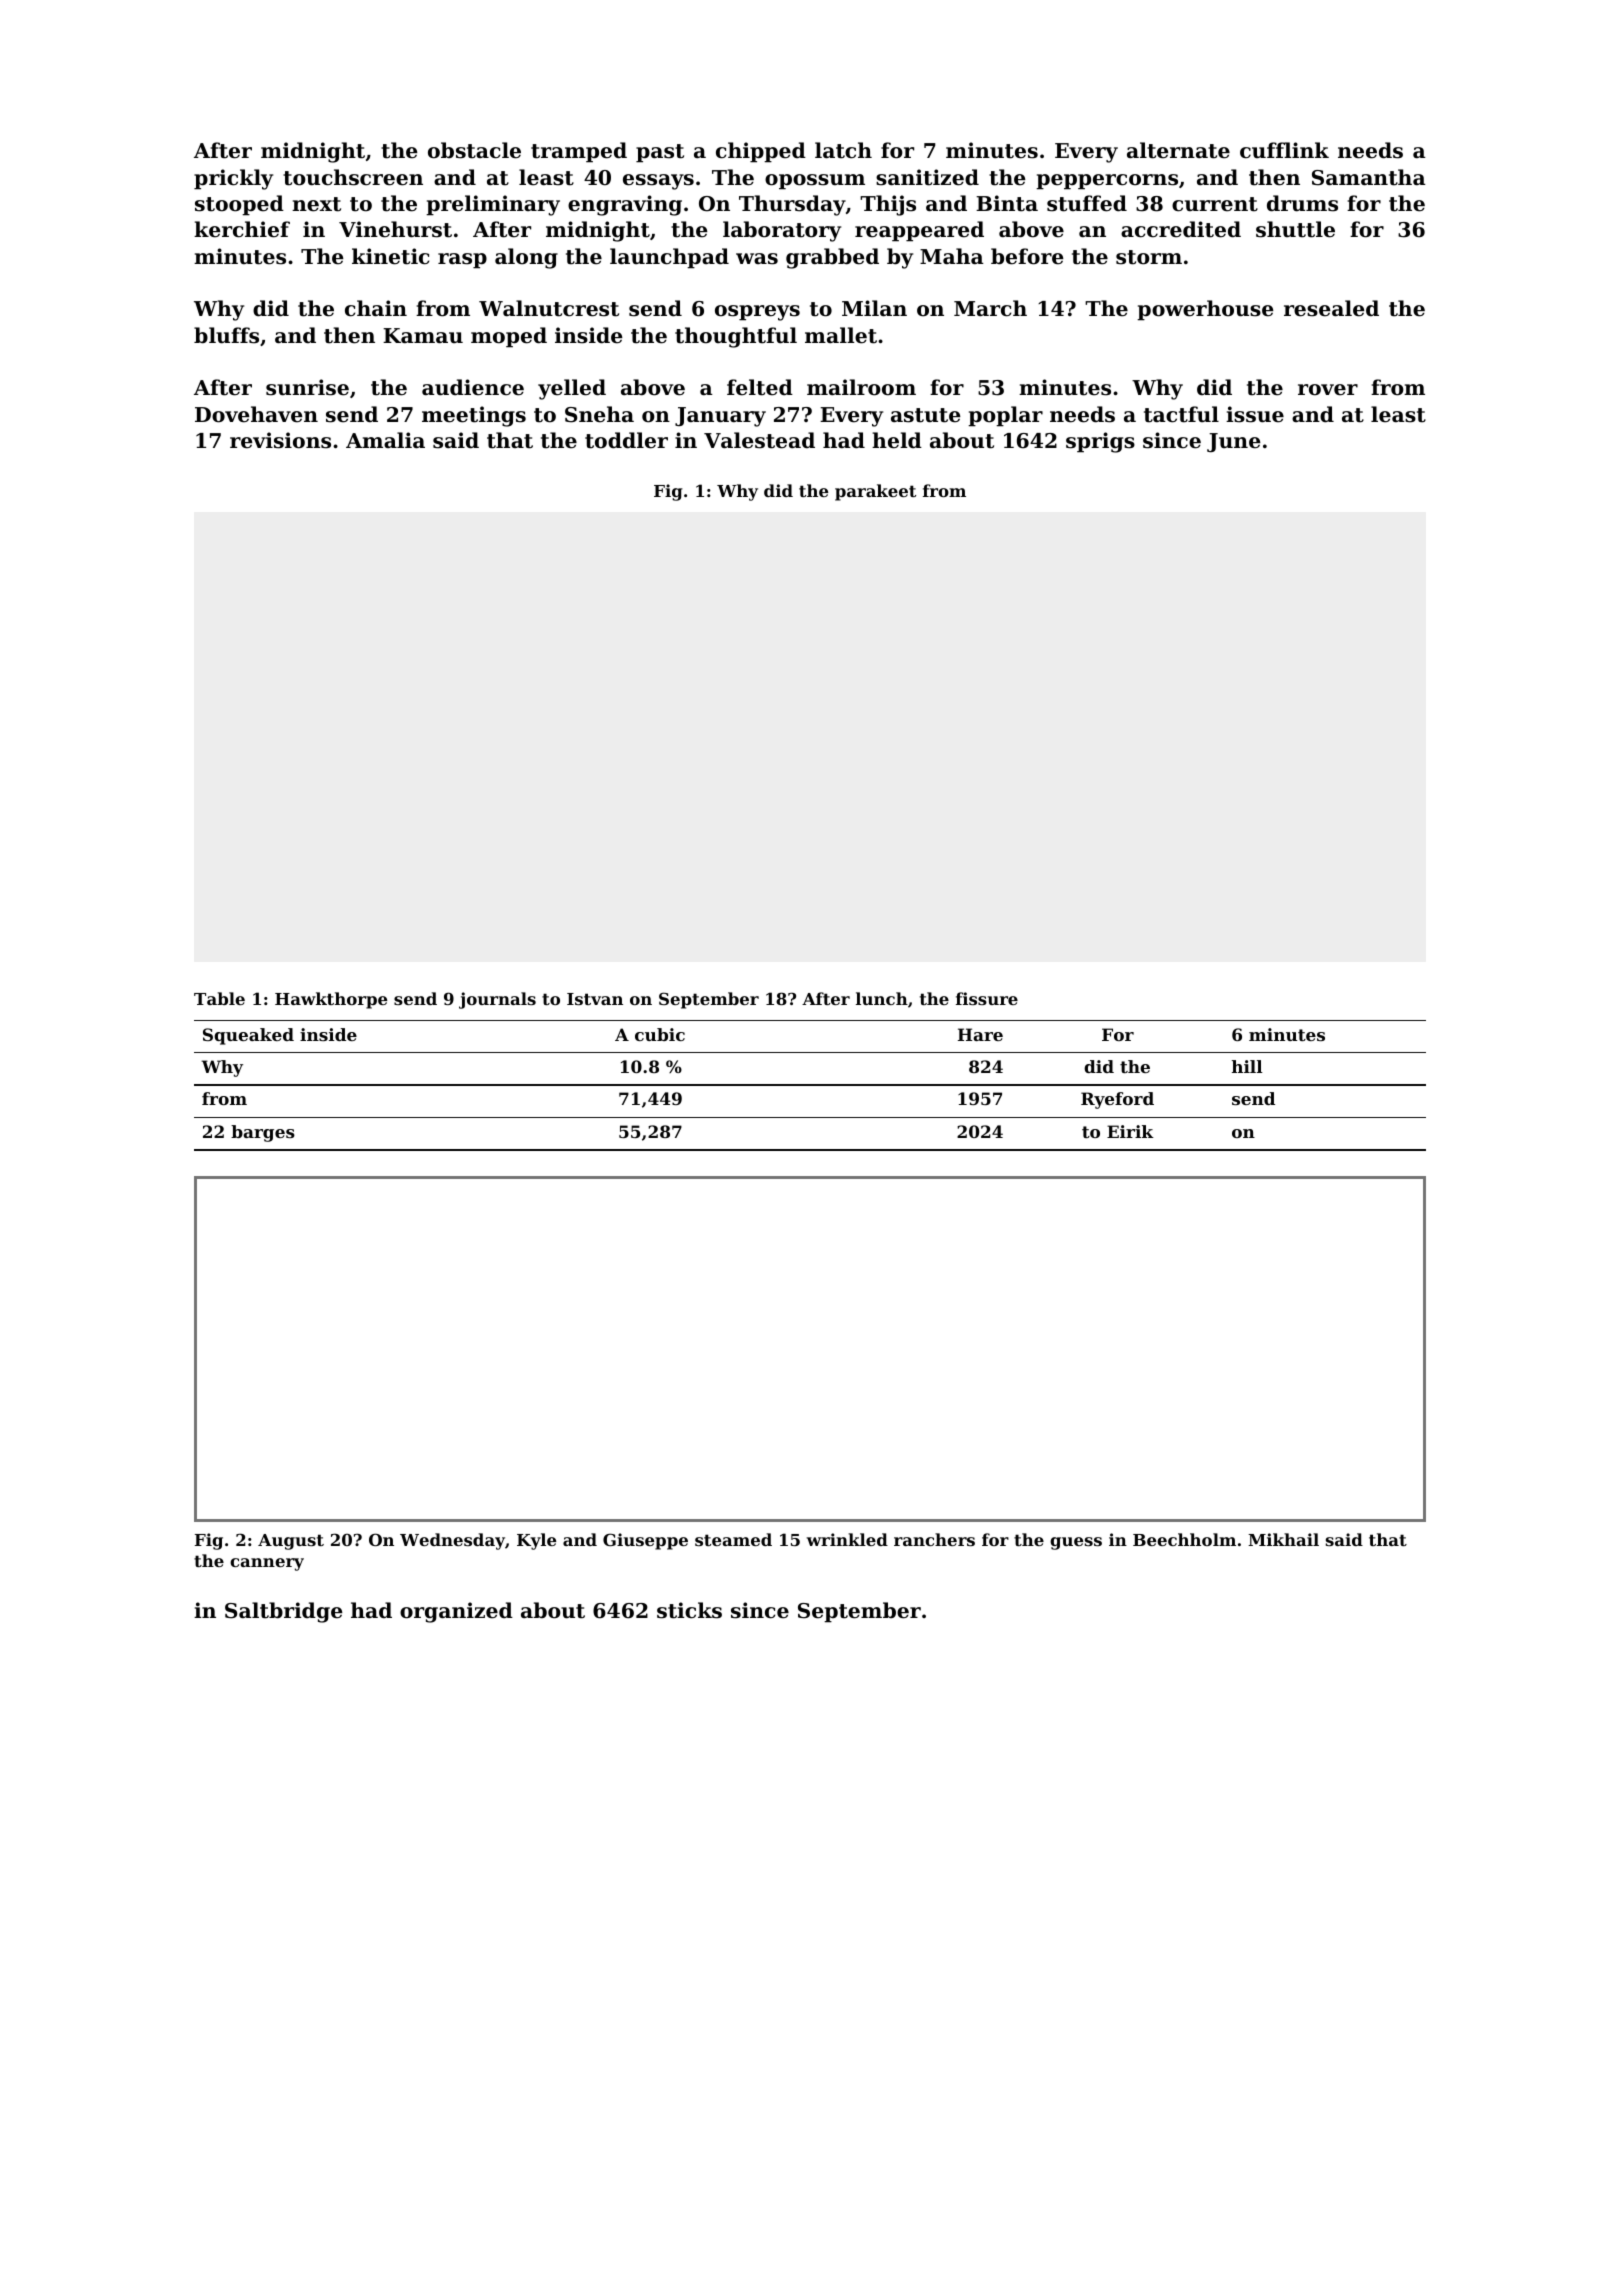 Image resolution: width=1620 pixels, height=2292 pixels. I want to click on hill, so click(1247, 1066).
